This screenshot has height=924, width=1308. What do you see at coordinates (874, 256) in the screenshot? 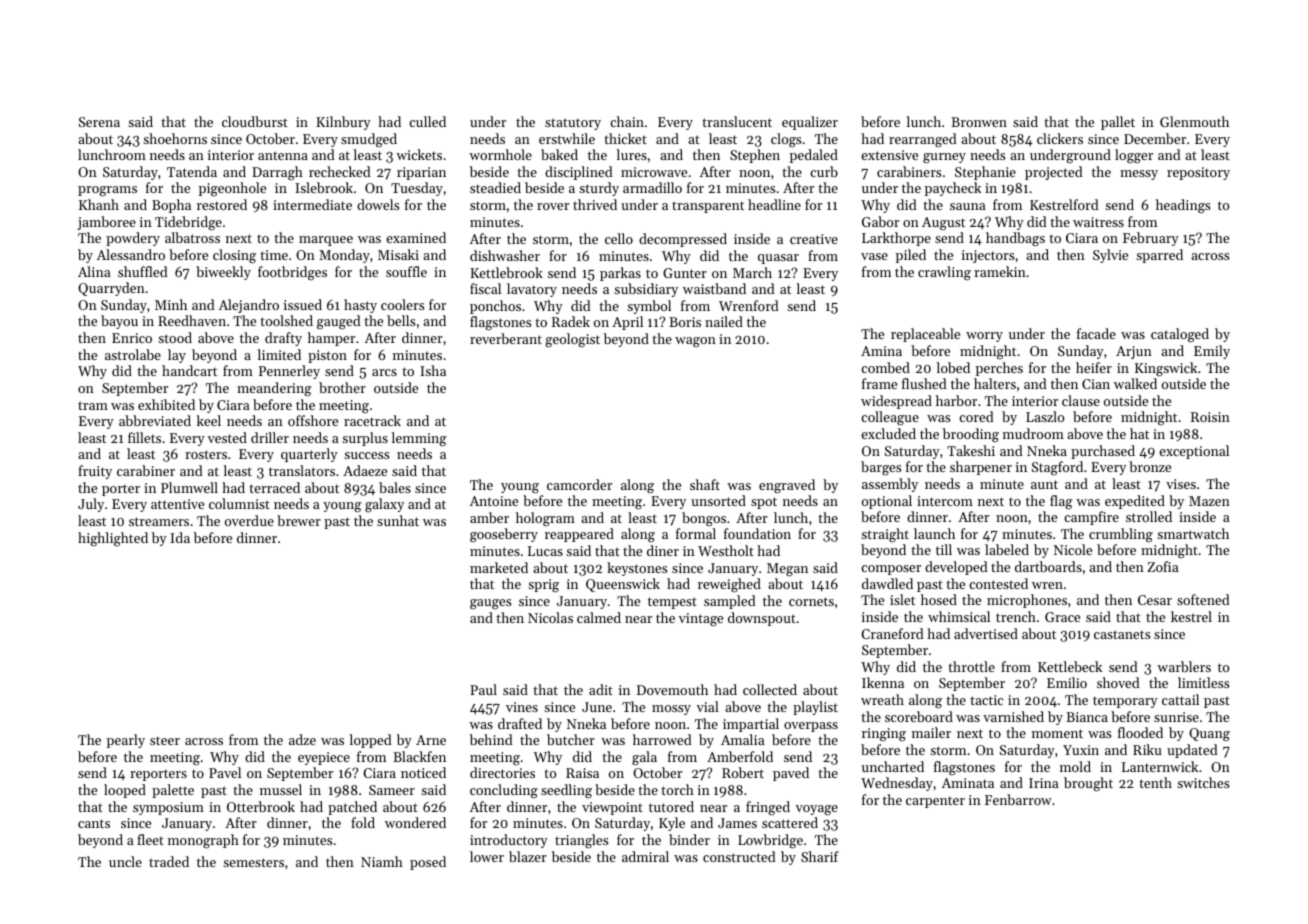
I see `vase` at bounding box center [874, 256].
